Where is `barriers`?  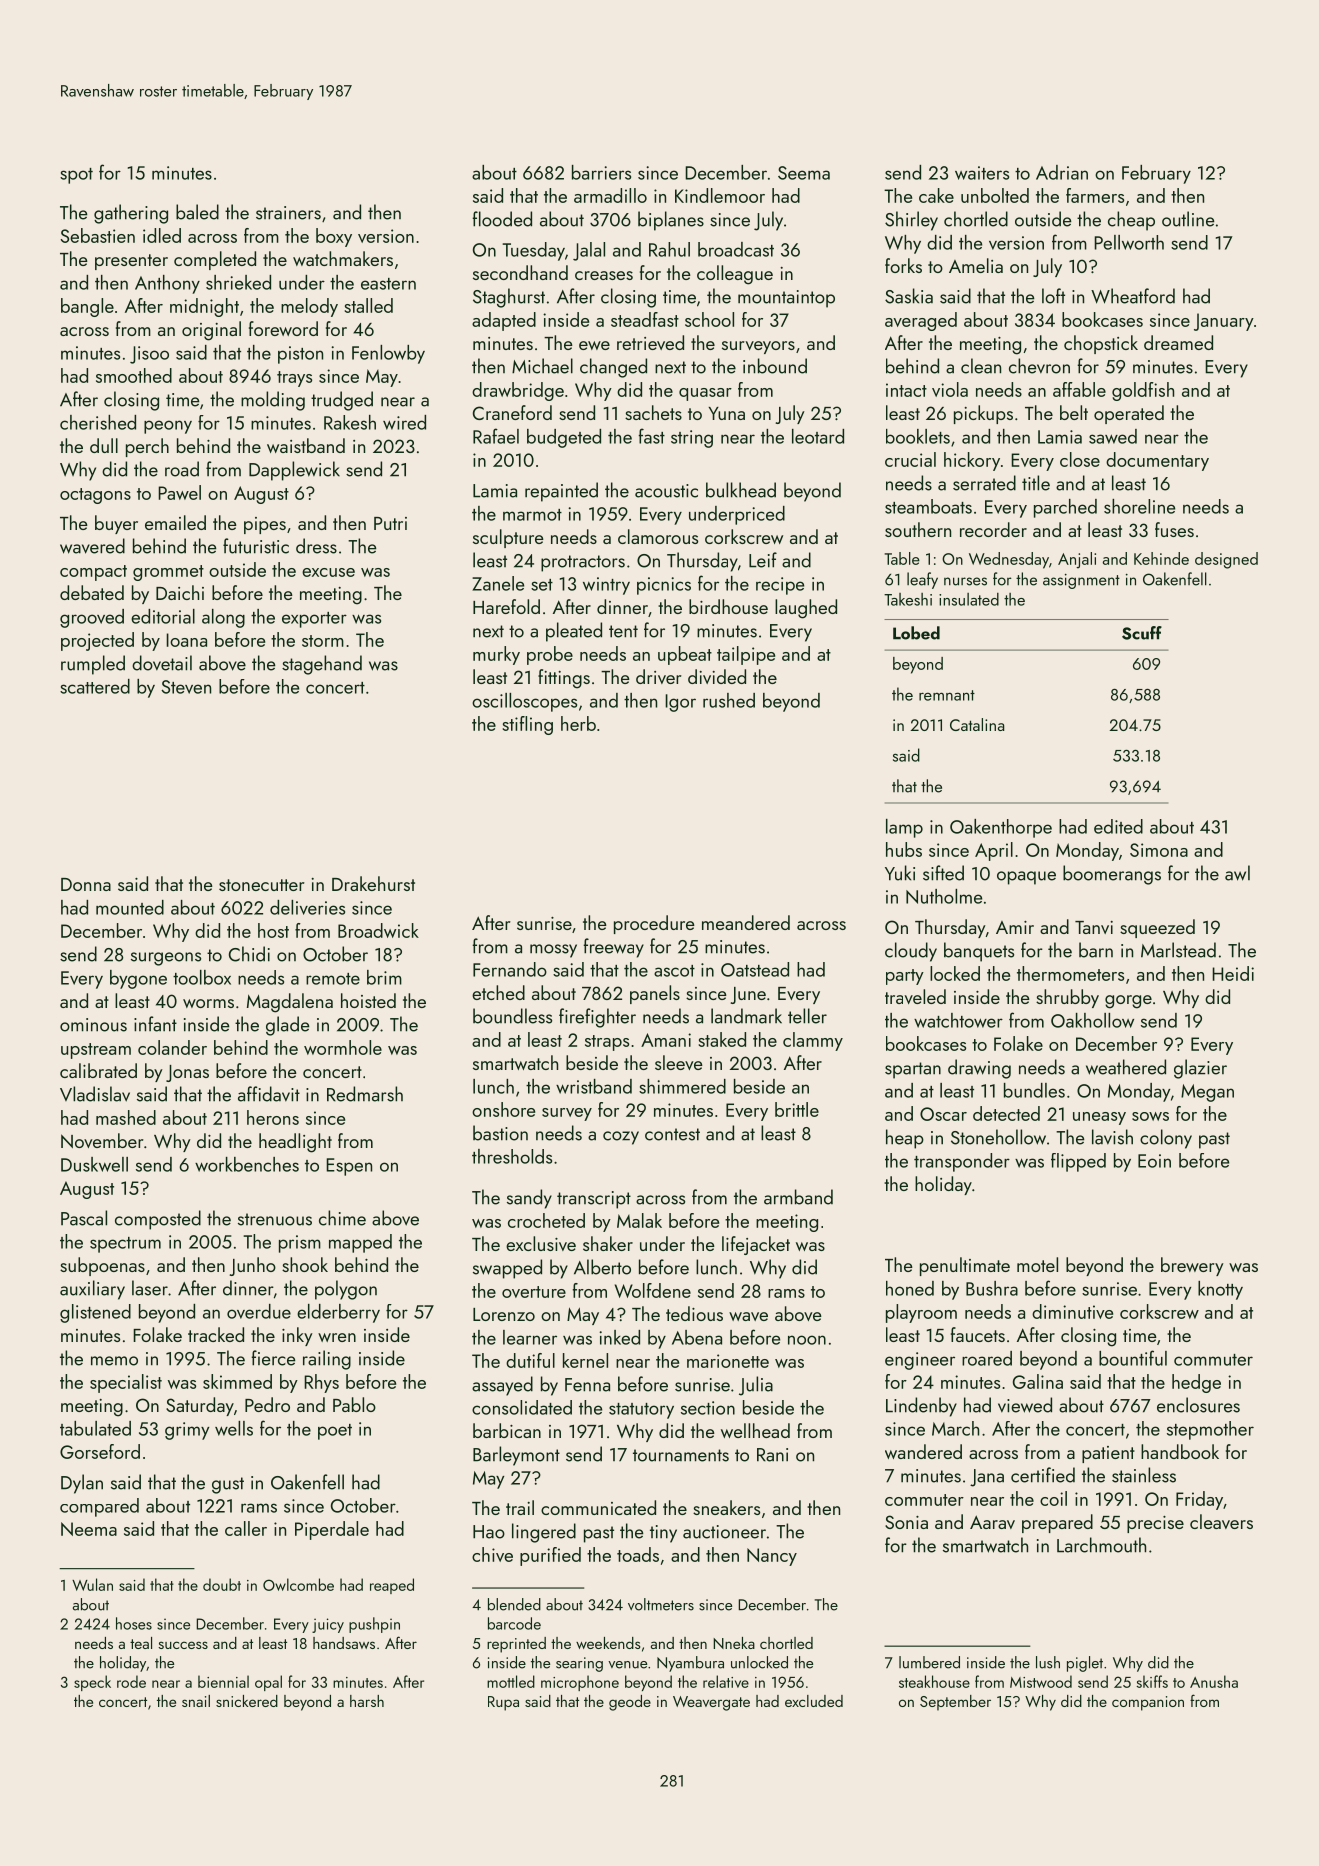 barriers is located at coordinates (601, 172).
